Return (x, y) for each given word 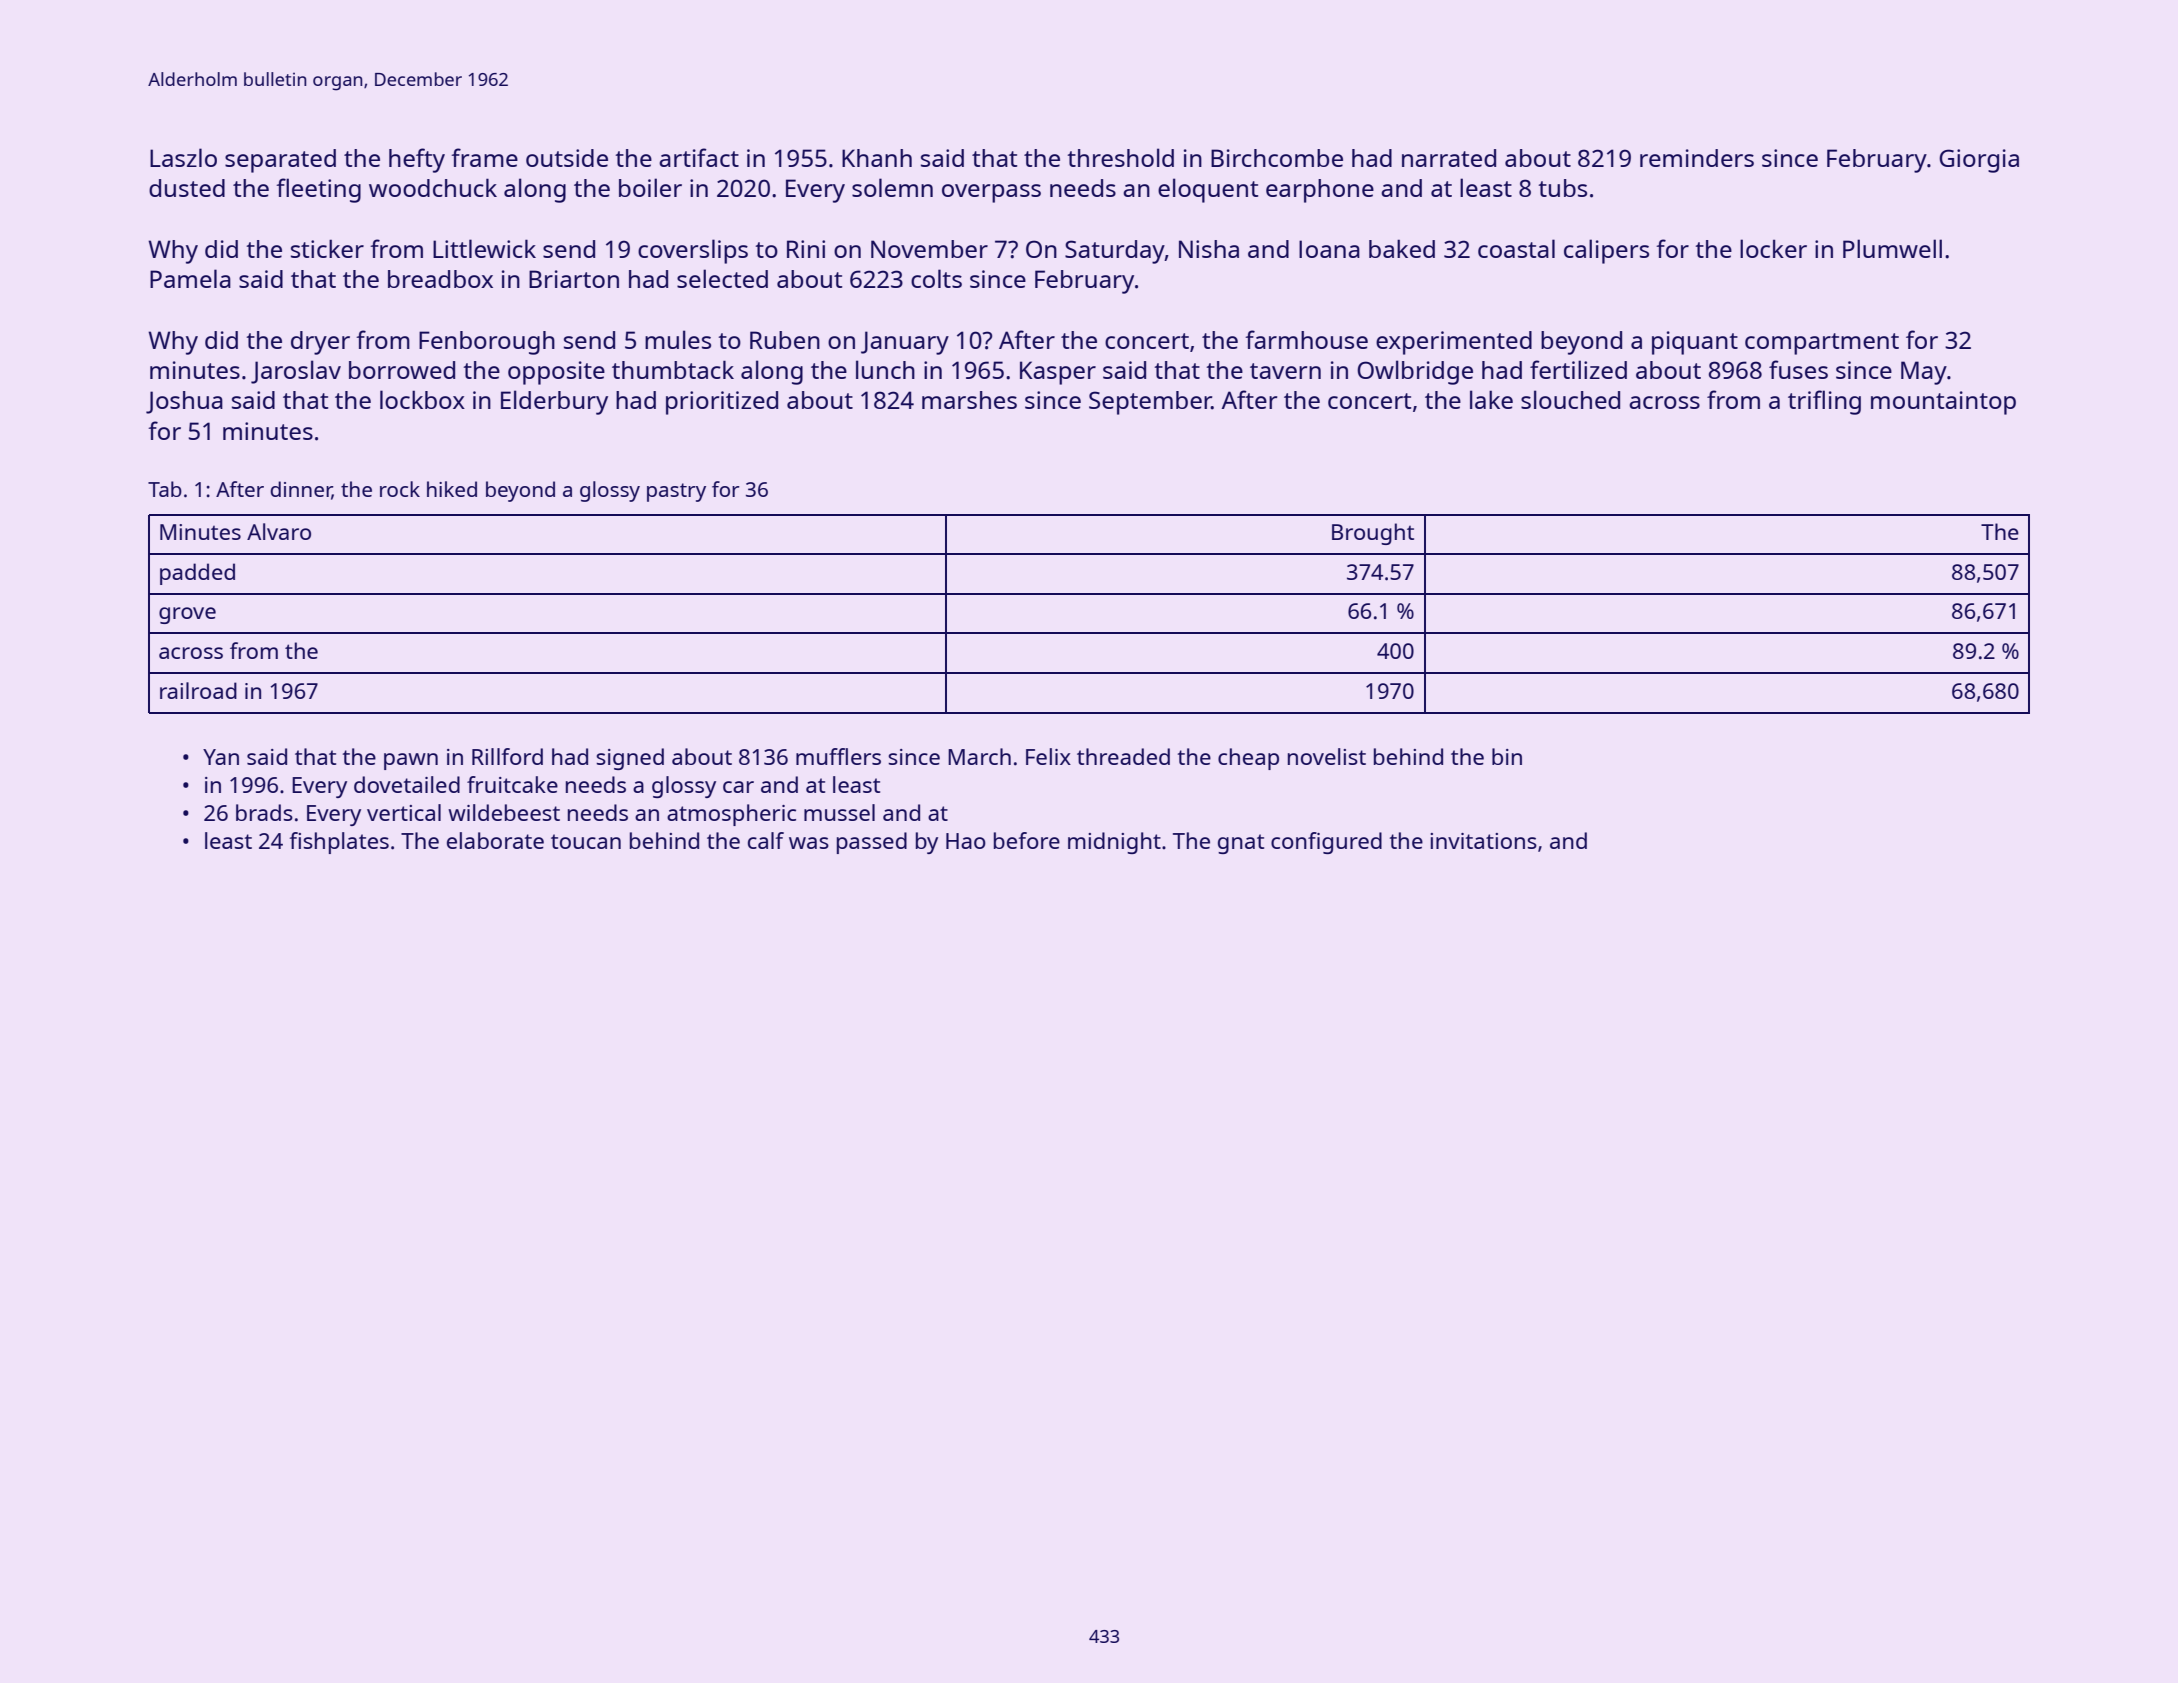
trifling (1824, 402)
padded (197, 574)
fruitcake (512, 784)
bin (1507, 756)
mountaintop (1943, 403)
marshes (969, 400)
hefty (417, 160)
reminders (1697, 158)
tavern (1285, 371)
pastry (676, 492)
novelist (1327, 756)
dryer (320, 343)
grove (187, 615)
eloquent (1208, 190)
